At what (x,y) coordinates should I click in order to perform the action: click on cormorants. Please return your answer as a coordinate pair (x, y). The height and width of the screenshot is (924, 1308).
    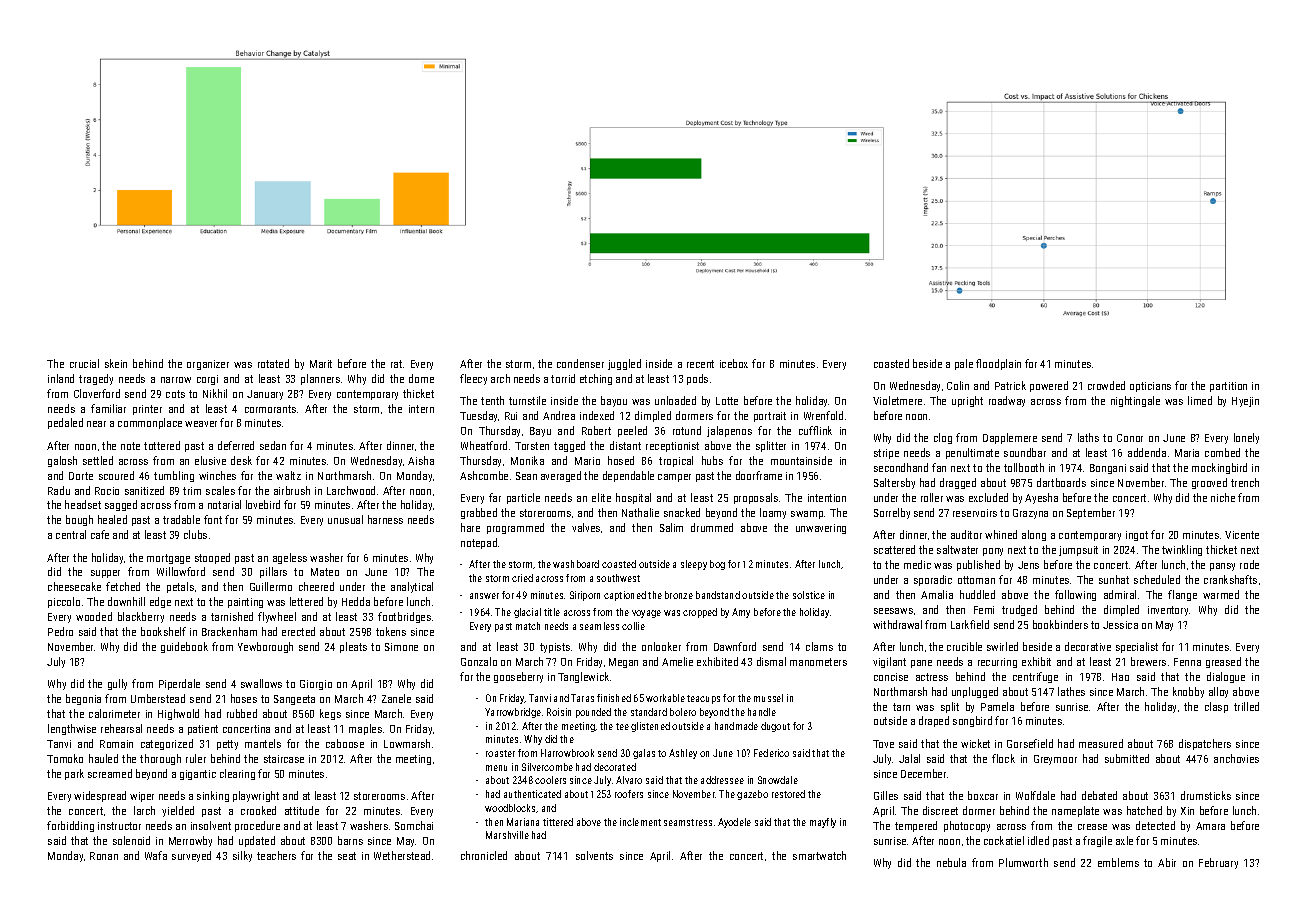
    Looking at the image, I should click on (270, 409).
